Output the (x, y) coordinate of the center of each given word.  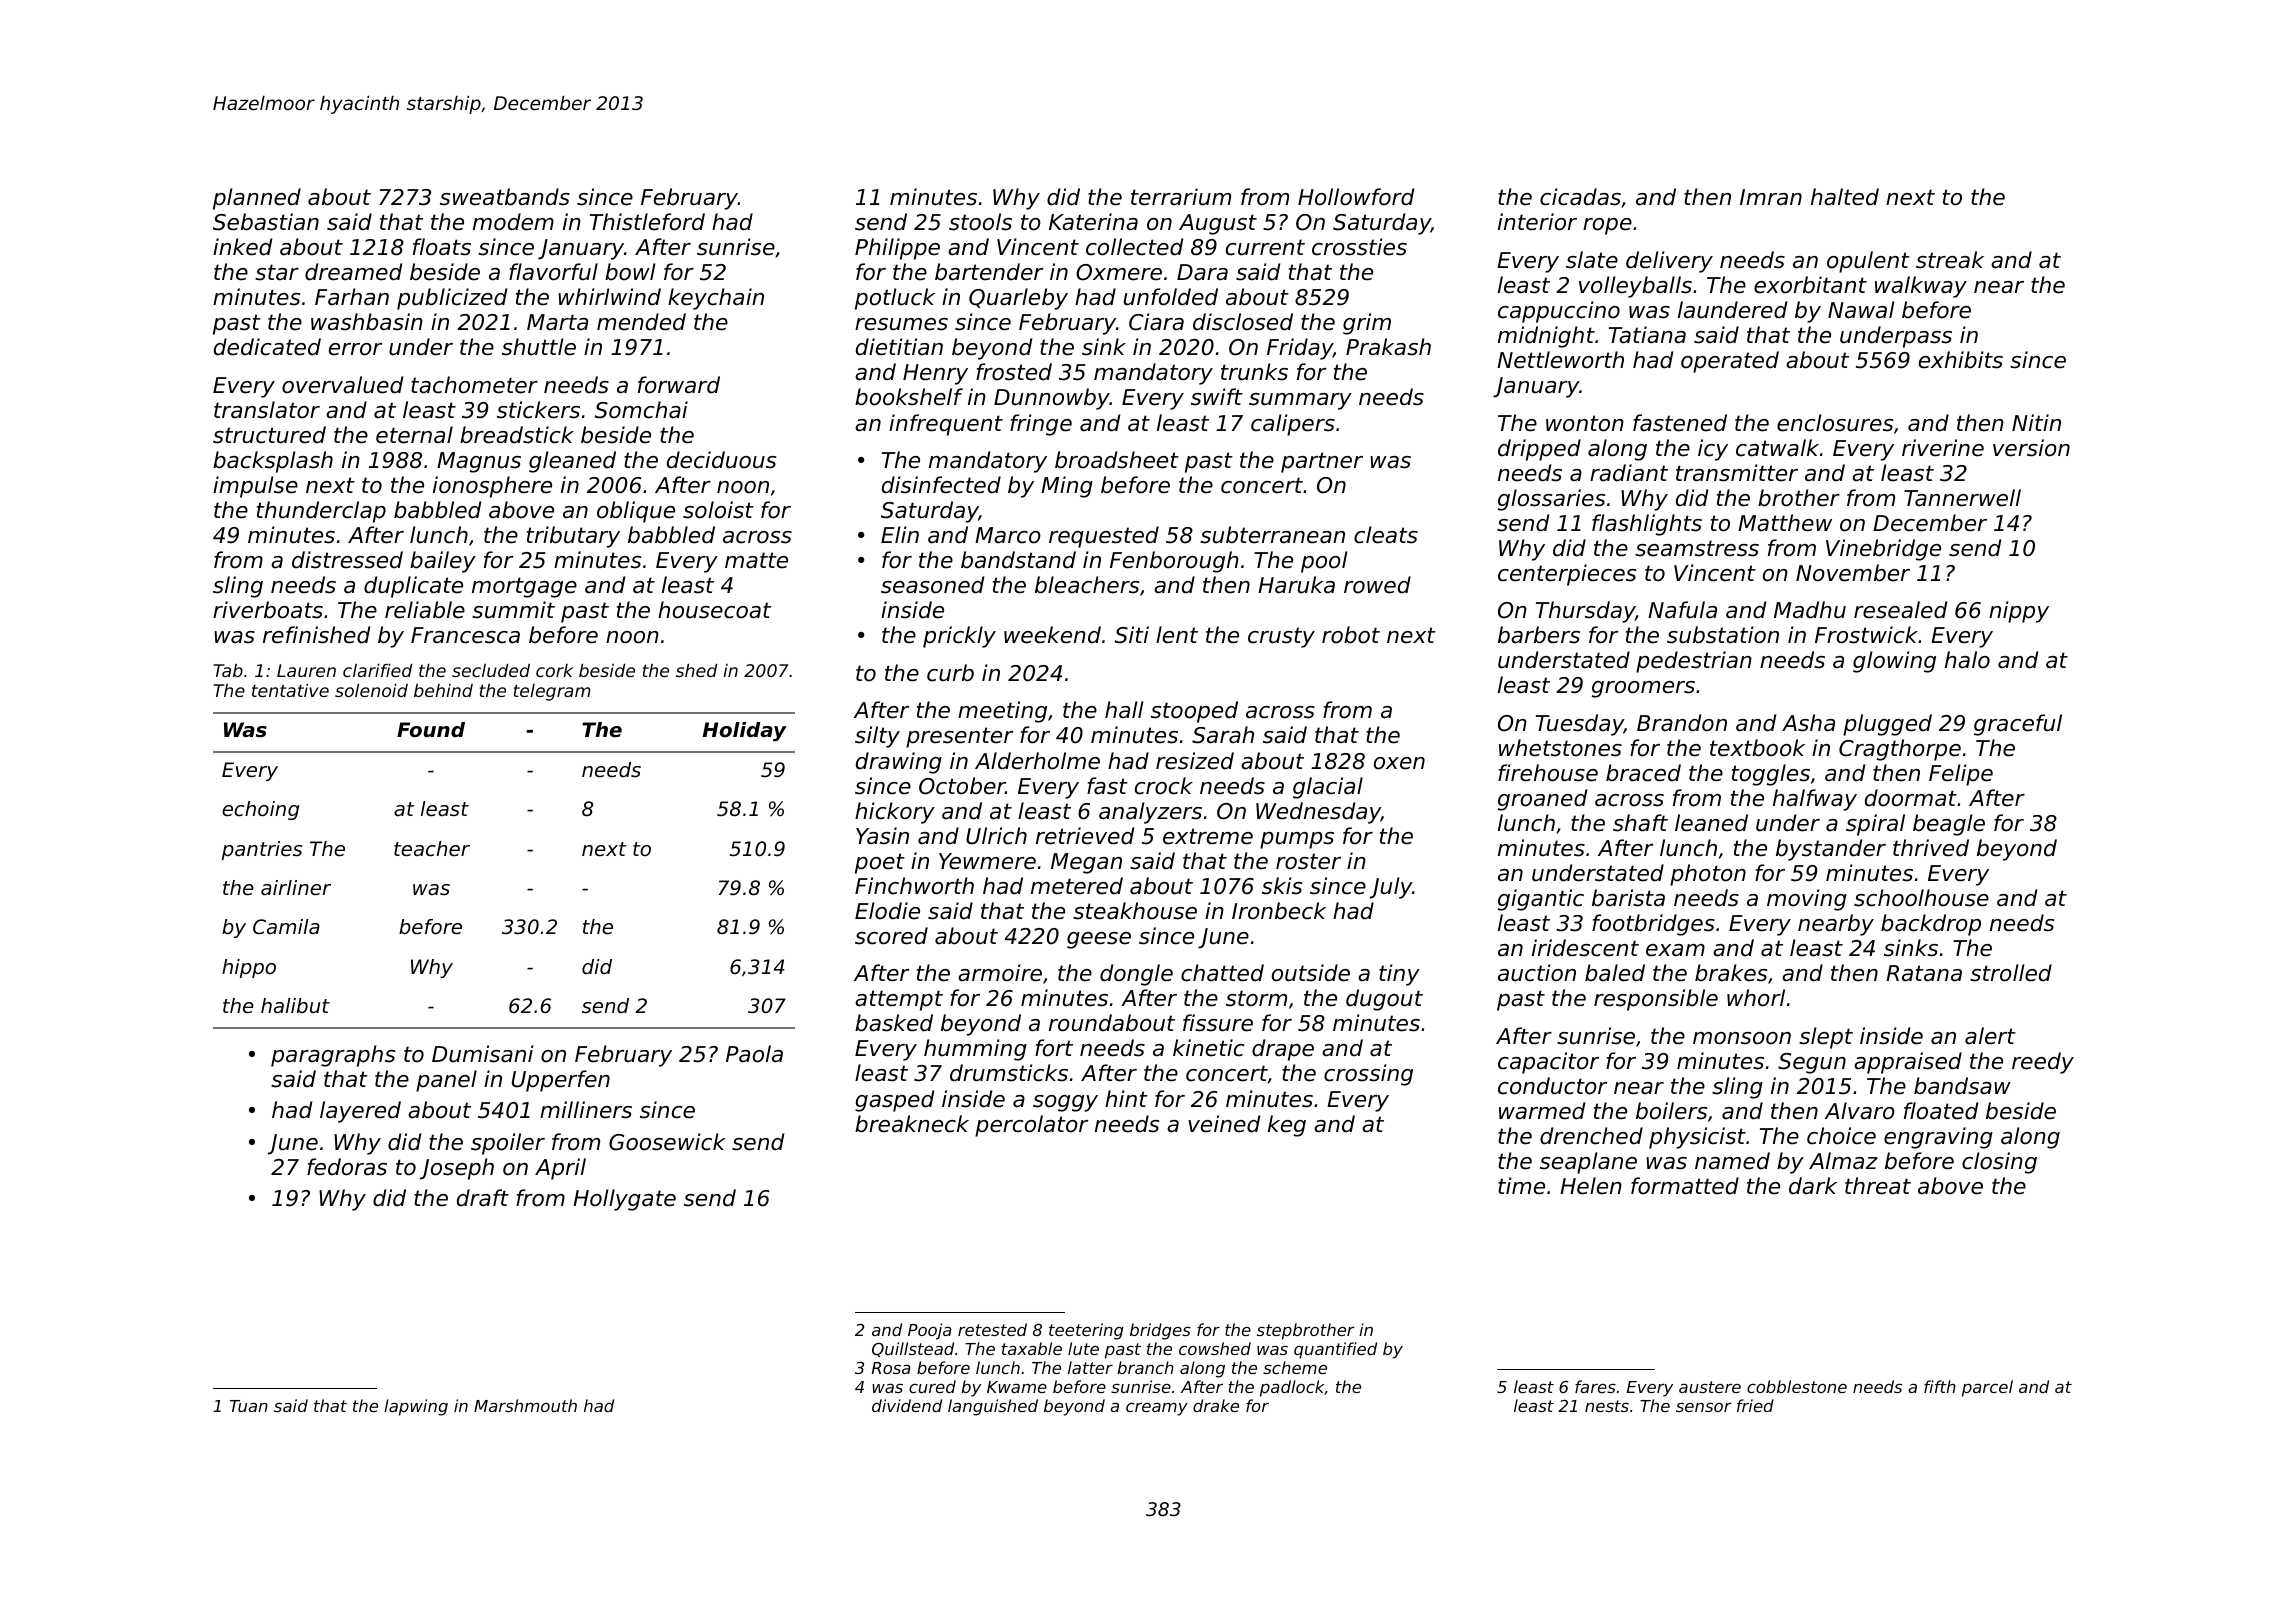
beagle (1949, 825)
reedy (2043, 1063)
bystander (1831, 850)
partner (1322, 462)
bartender (989, 272)
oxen (1399, 763)
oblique (636, 512)
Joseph (457, 1169)
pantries (262, 850)
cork (554, 670)
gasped (894, 1101)
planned (257, 199)
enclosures (1835, 423)
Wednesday (1318, 813)
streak (1950, 260)
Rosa (891, 1368)
